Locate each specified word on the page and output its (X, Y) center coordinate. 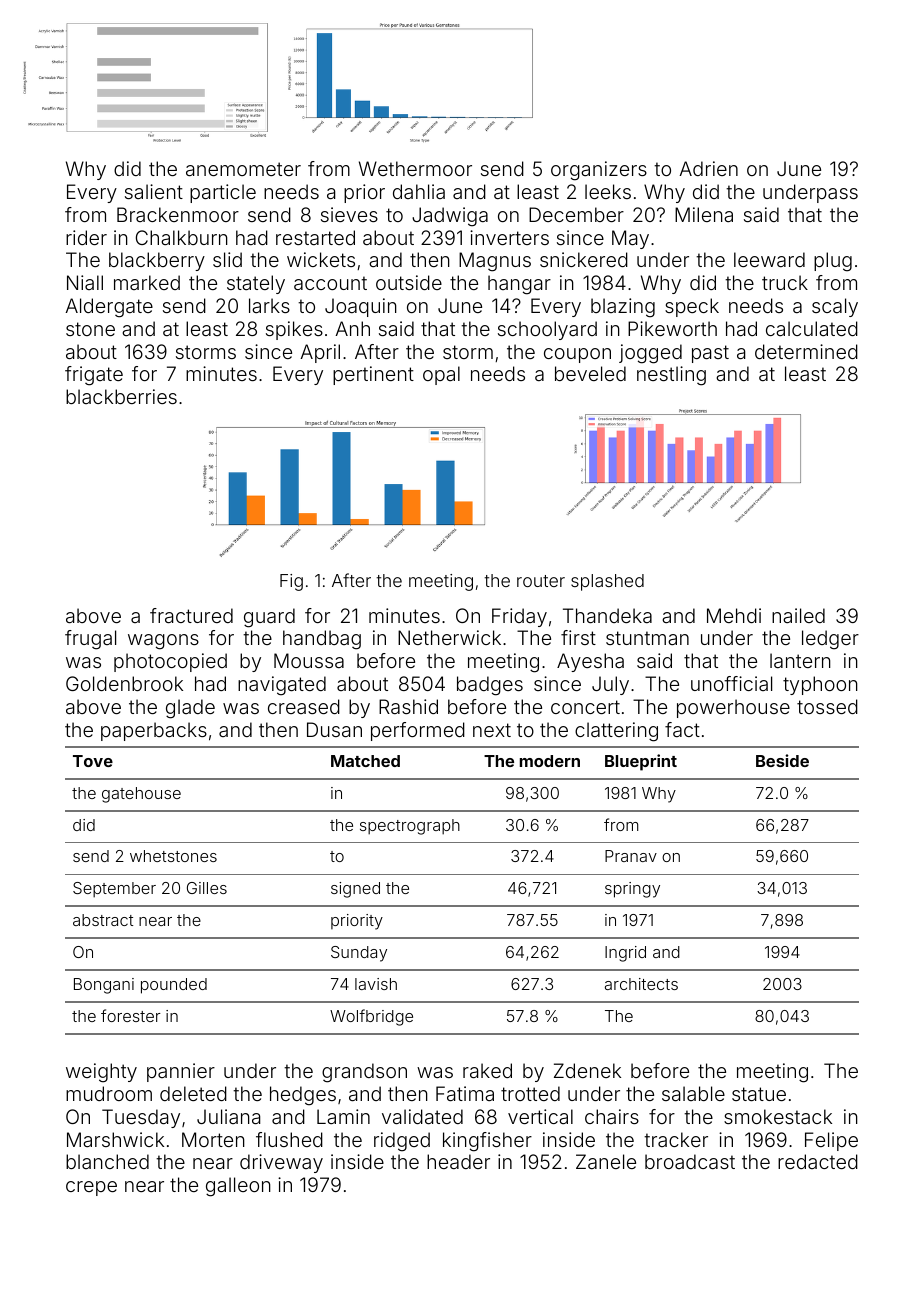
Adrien (708, 168)
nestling (671, 376)
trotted (530, 1093)
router (541, 581)
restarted (315, 237)
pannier (181, 1072)
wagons (163, 642)
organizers (599, 171)
